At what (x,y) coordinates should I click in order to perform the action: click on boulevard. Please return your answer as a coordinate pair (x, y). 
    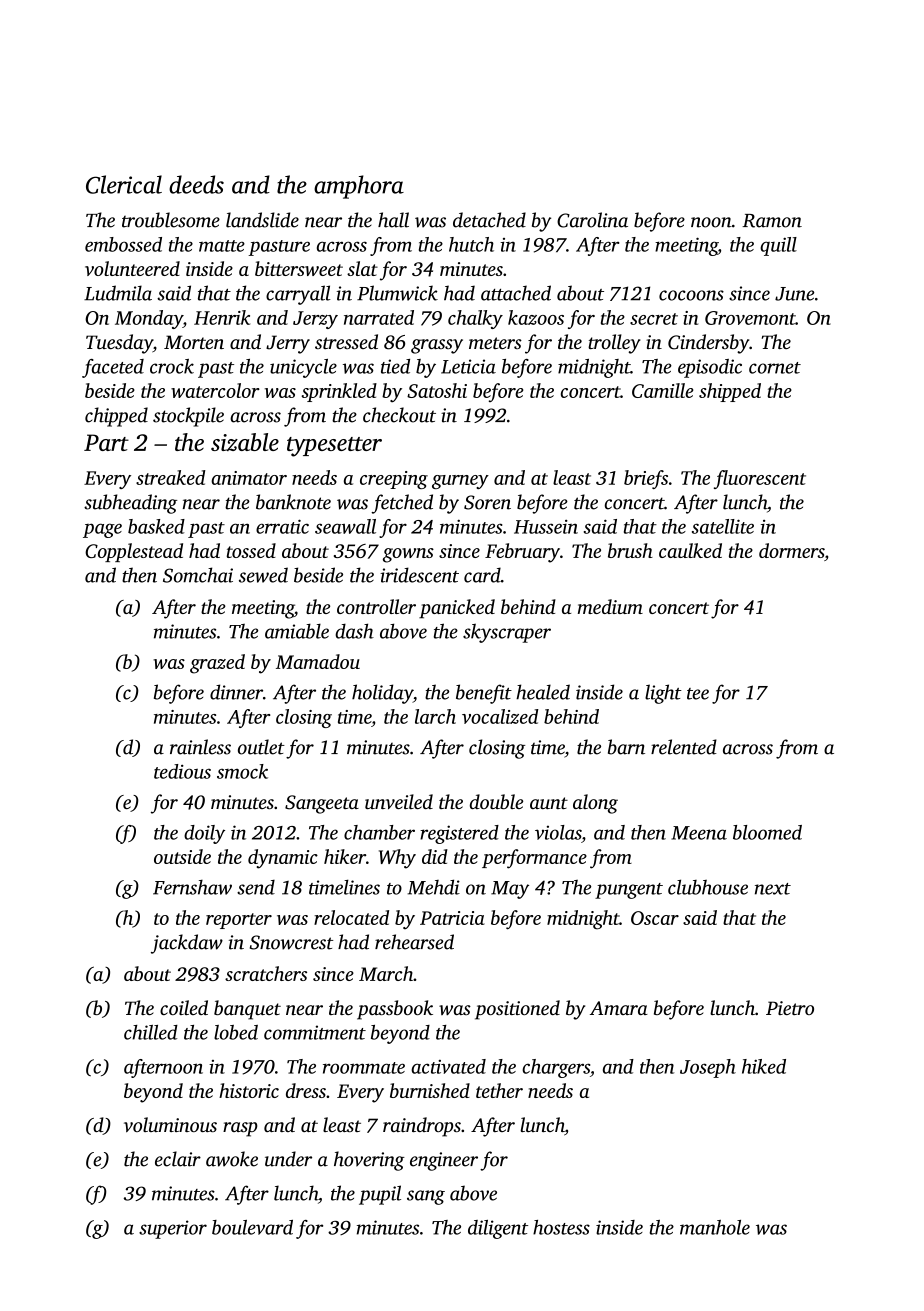
    Looking at the image, I should click on (252, 1227).
